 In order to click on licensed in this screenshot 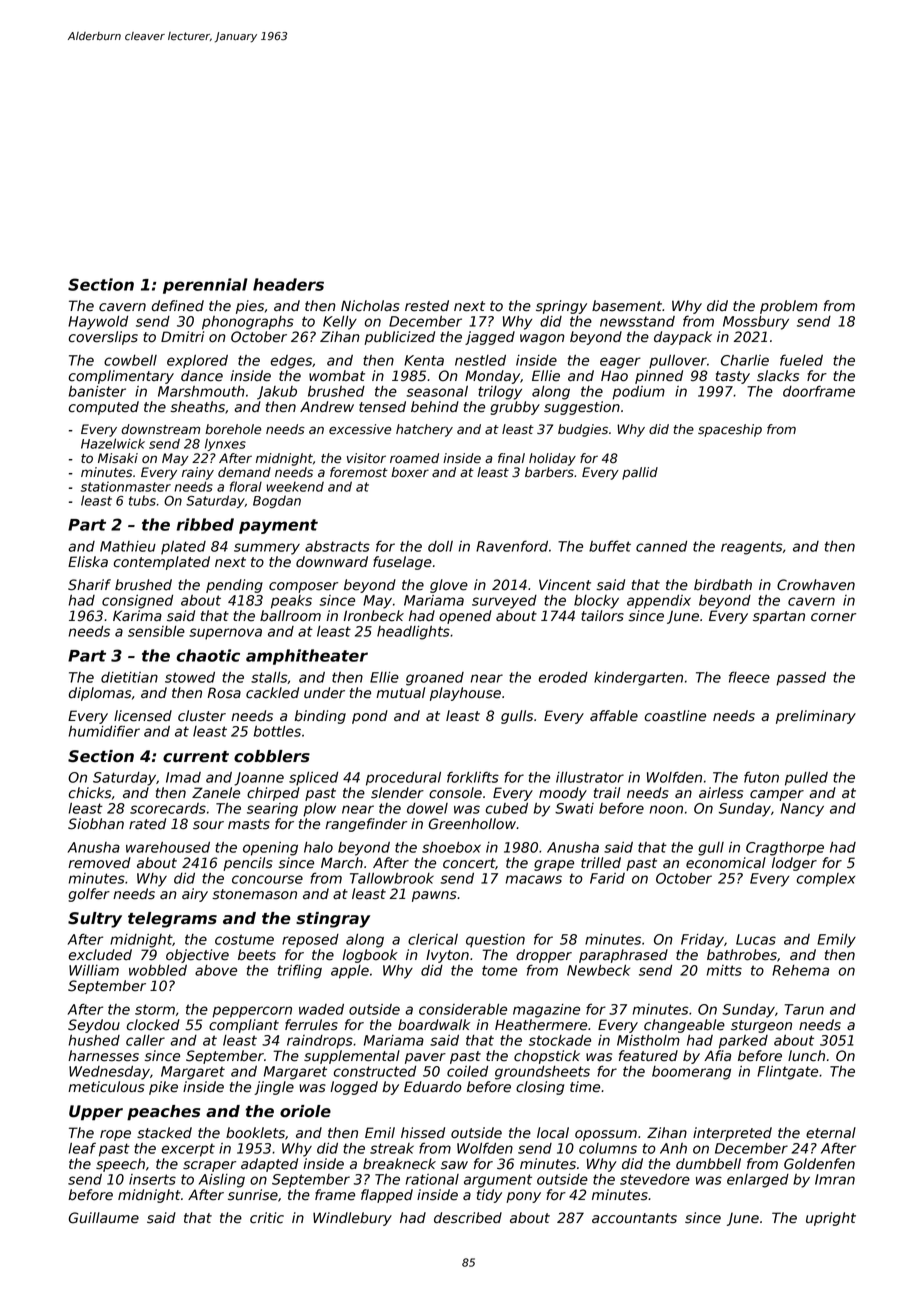, I will do `click(143, 716)`.
